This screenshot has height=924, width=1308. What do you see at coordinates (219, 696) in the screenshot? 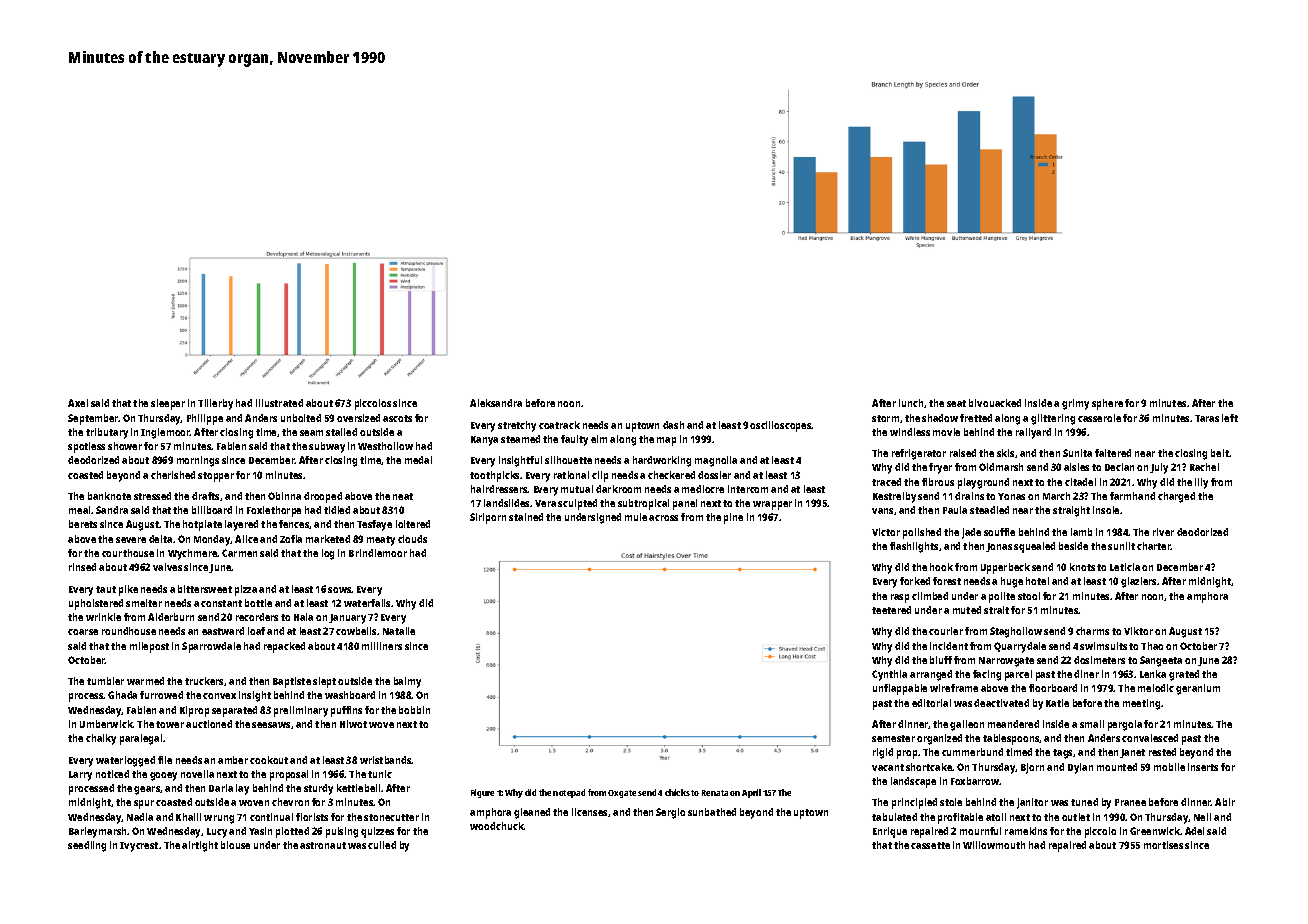
I see `convex` at bounding box center [219, 696].
